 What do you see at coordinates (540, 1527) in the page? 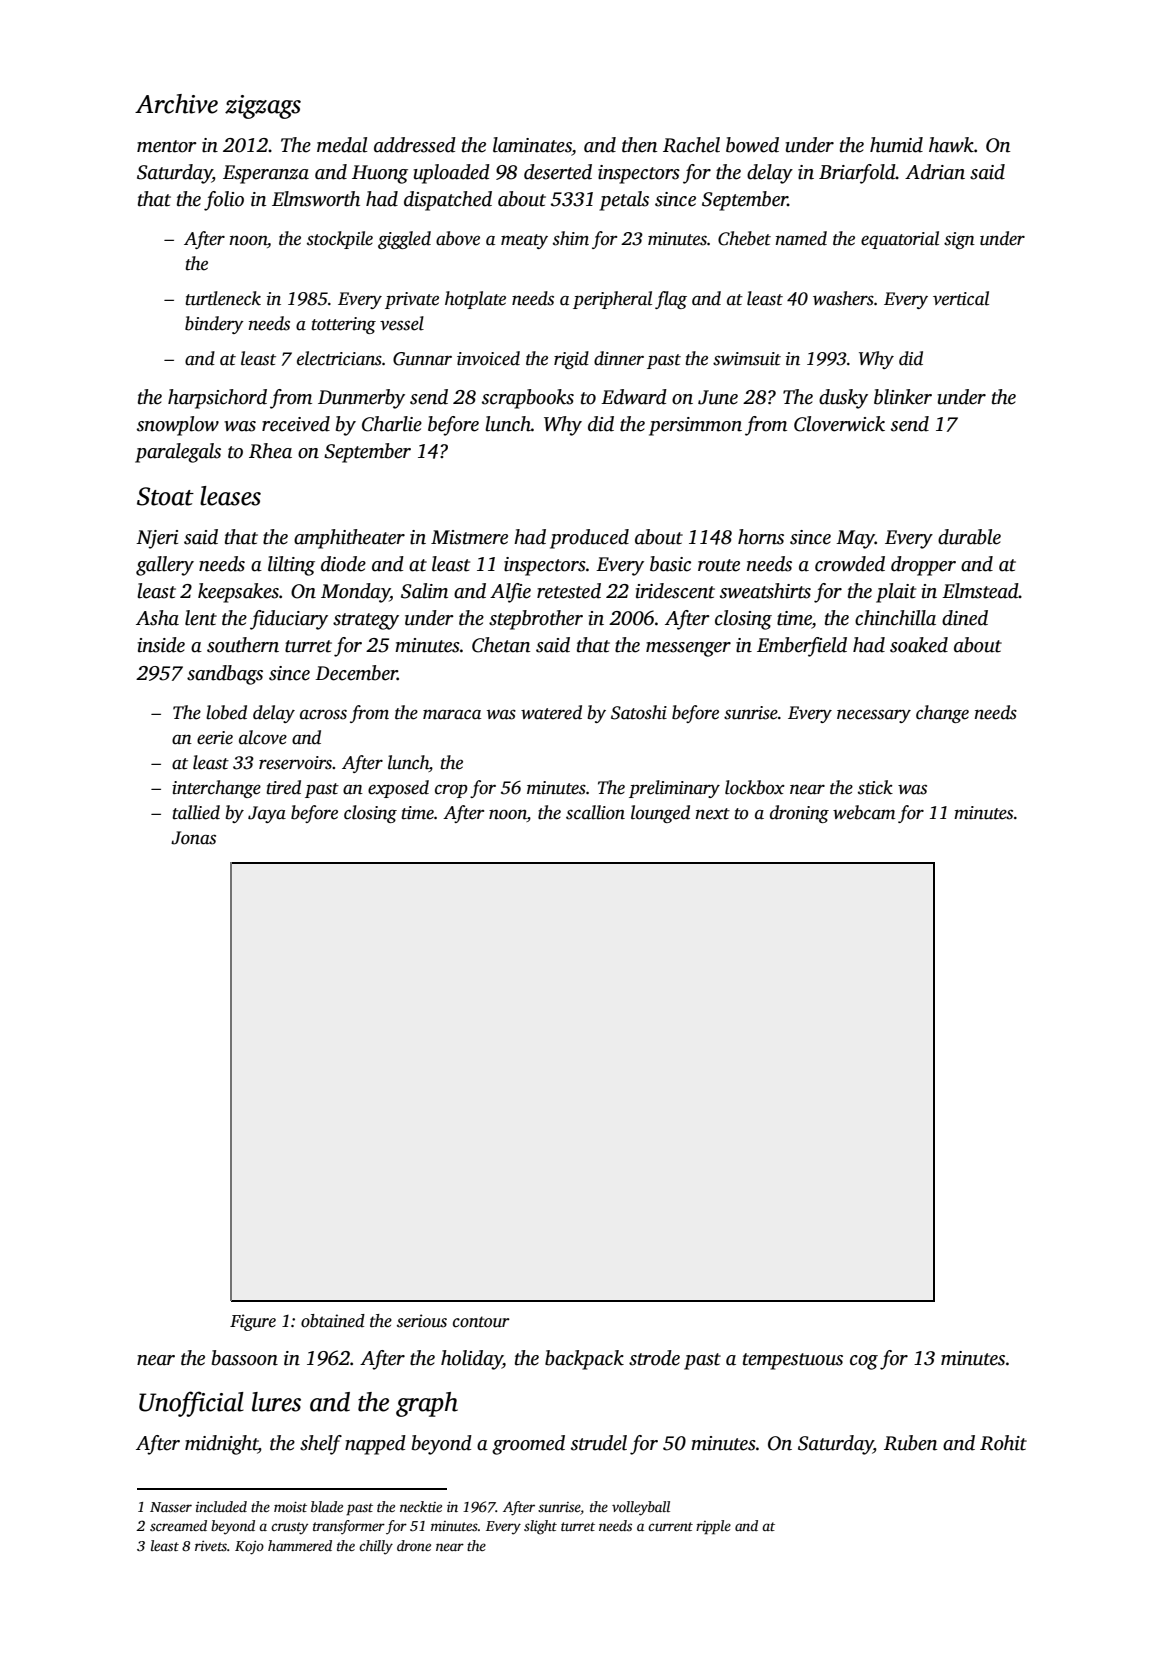
I see `slight` at bounding box center [540, 1527].
